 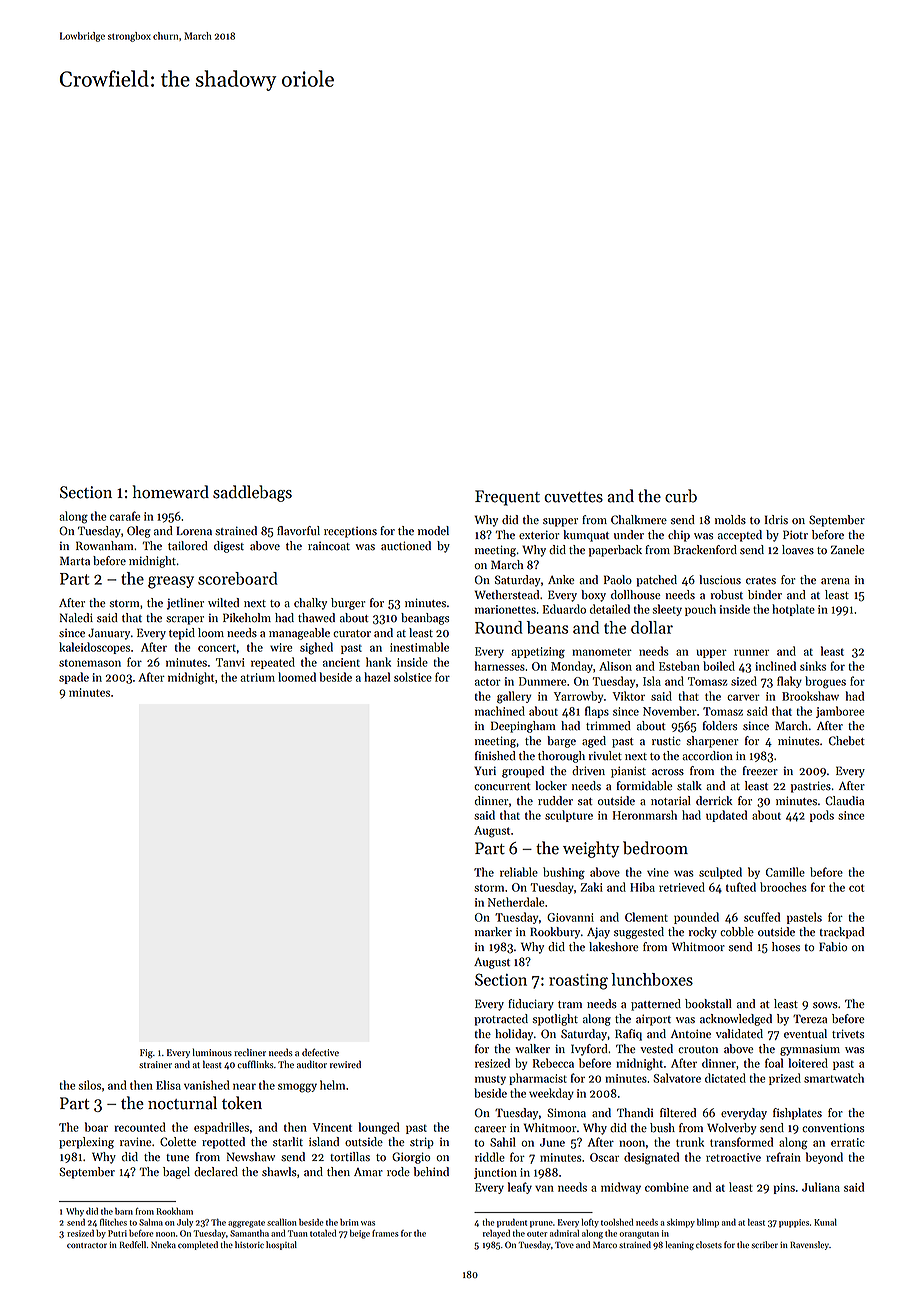 What do you see at coordinates (681, 496) in the screenshot?
I see `curb` at bounding box center [681, 496].
